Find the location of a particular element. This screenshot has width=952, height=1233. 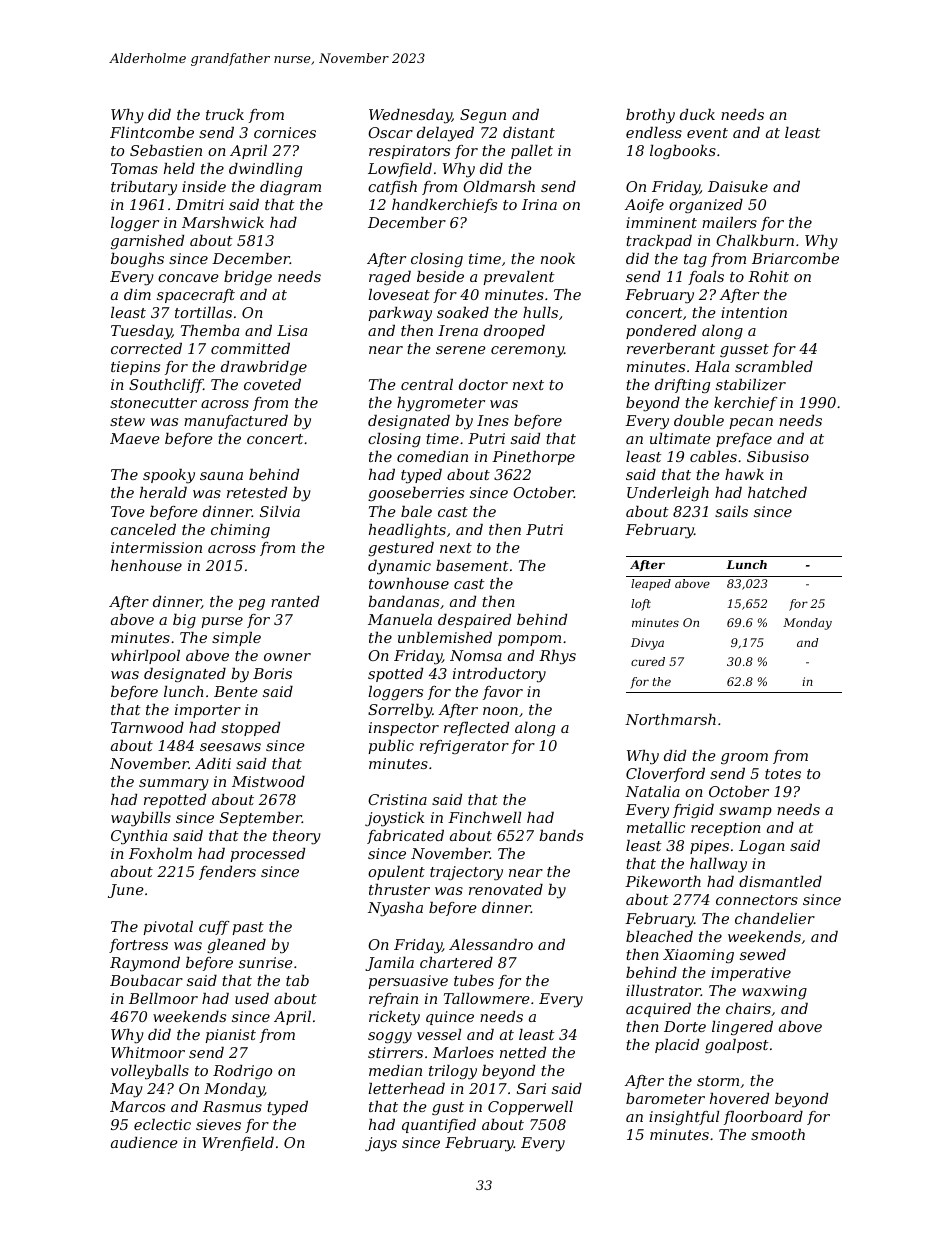

Segun is located at coordinates (483, 116).
